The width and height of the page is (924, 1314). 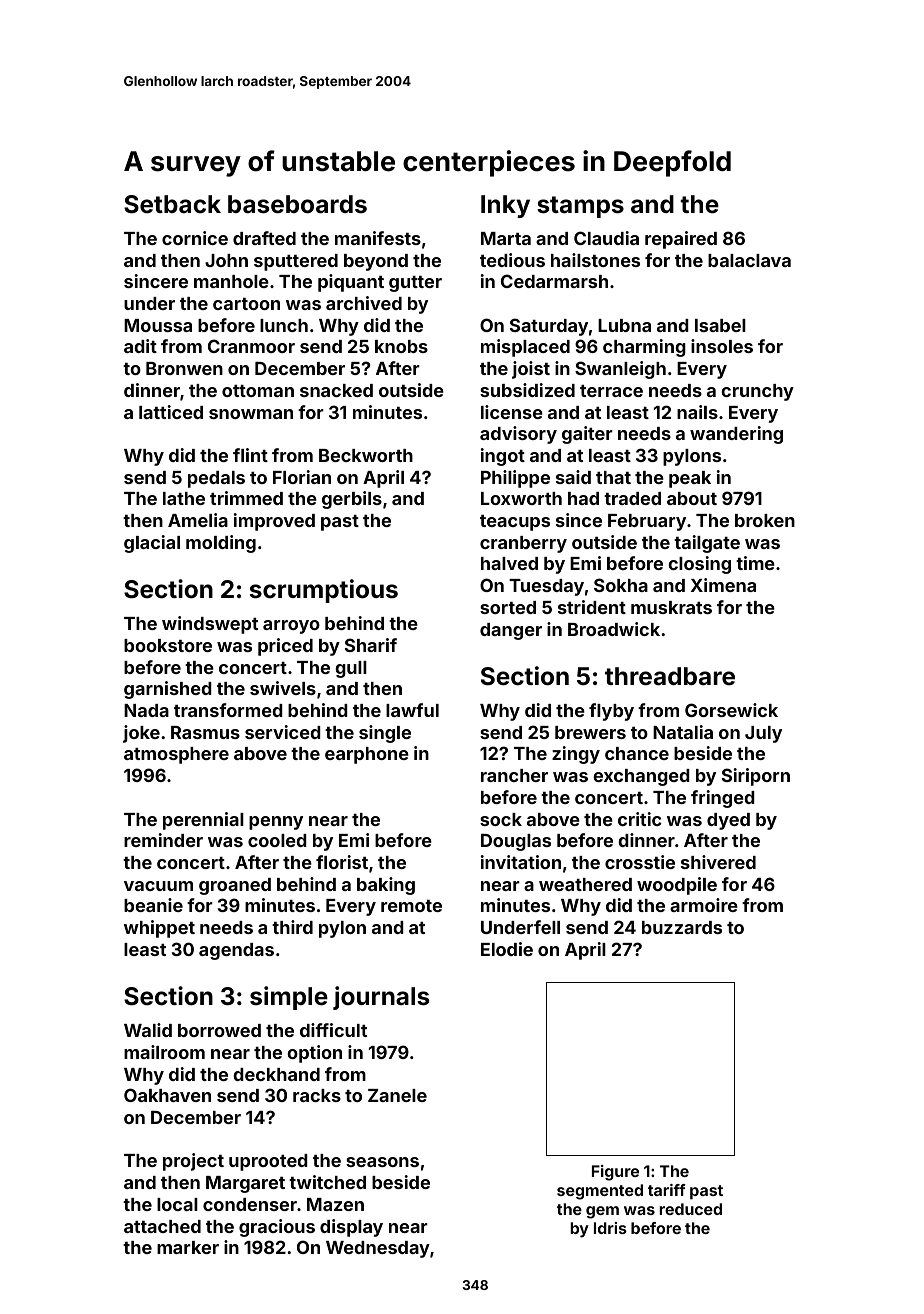 What do you see at coordinates (276, 823) in the page?
I see `penny` at bounding box center [276, 823].
